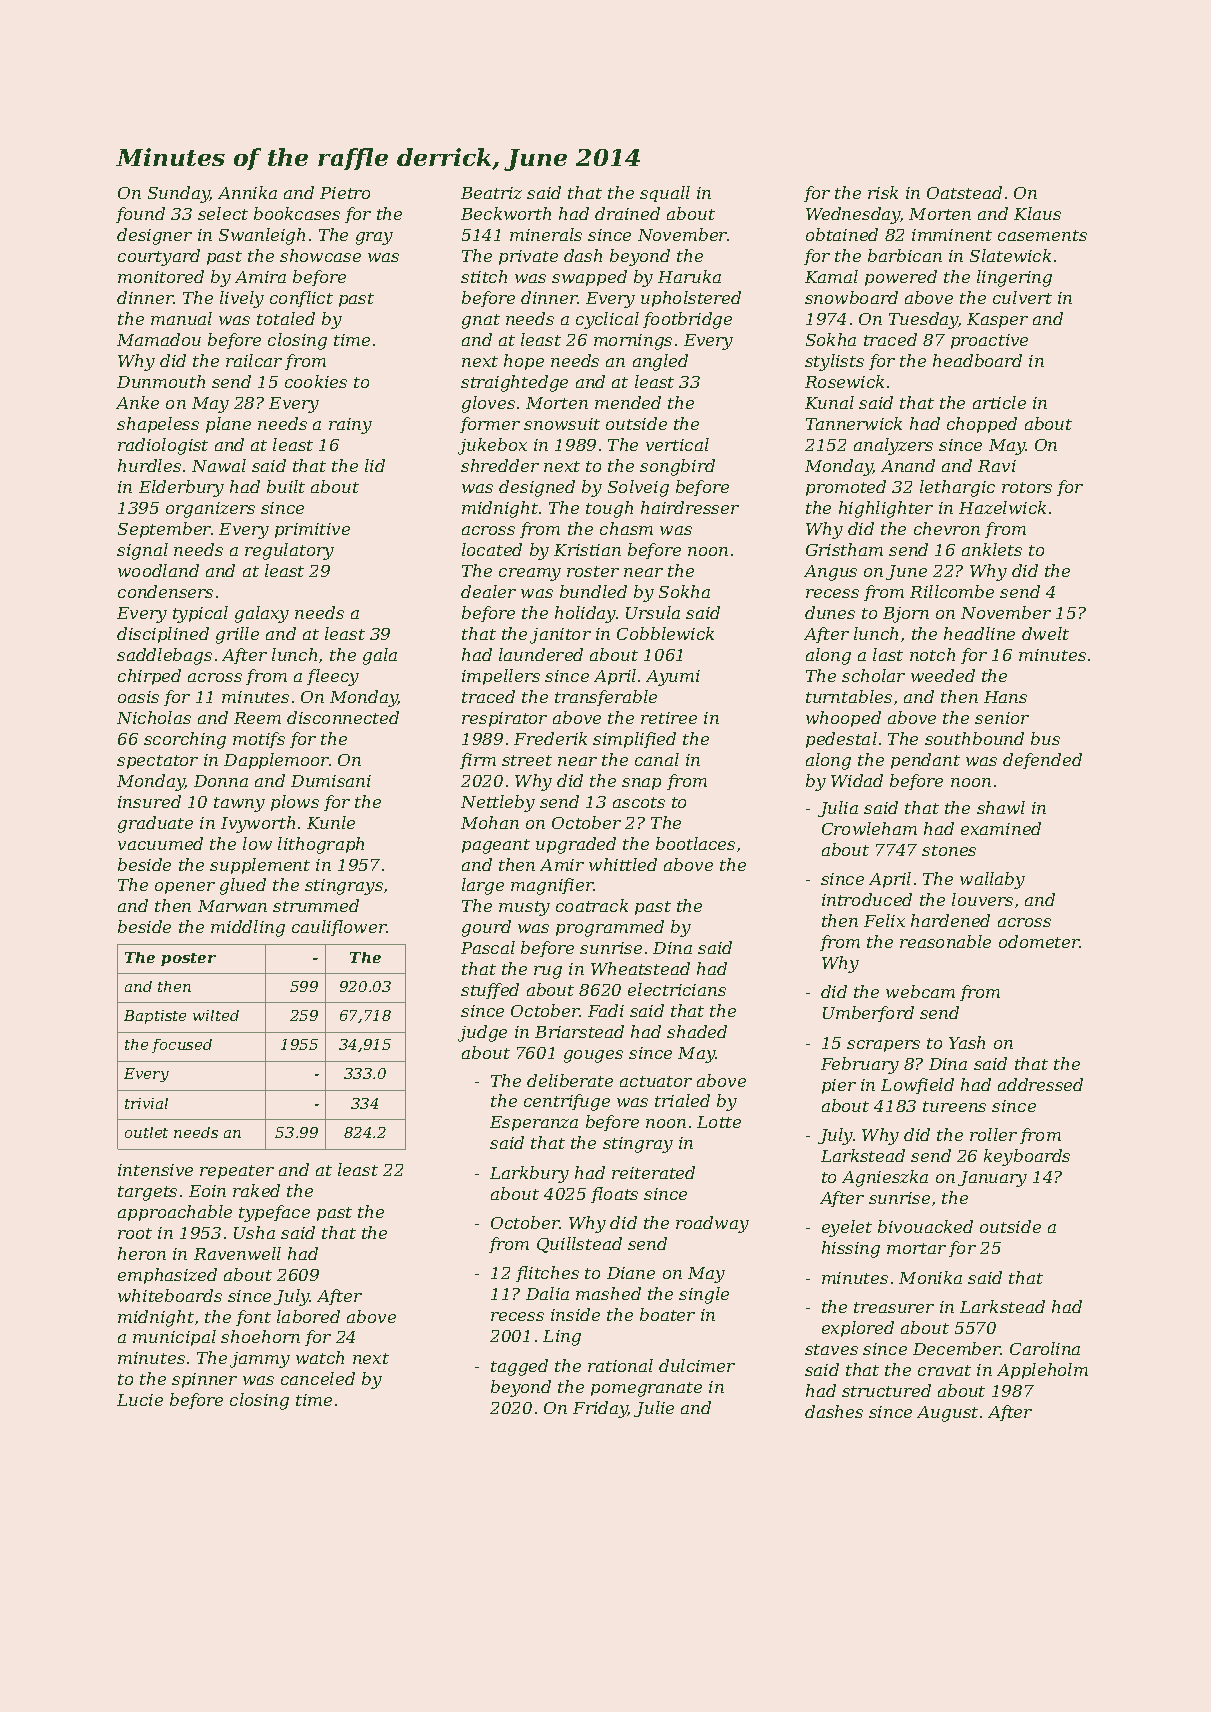 This screenshot has width=1211, height=1712. What do you see at coordinates (345, 193) in the screenshot?
I see `Pietro` at bounding box center [345, 193].
